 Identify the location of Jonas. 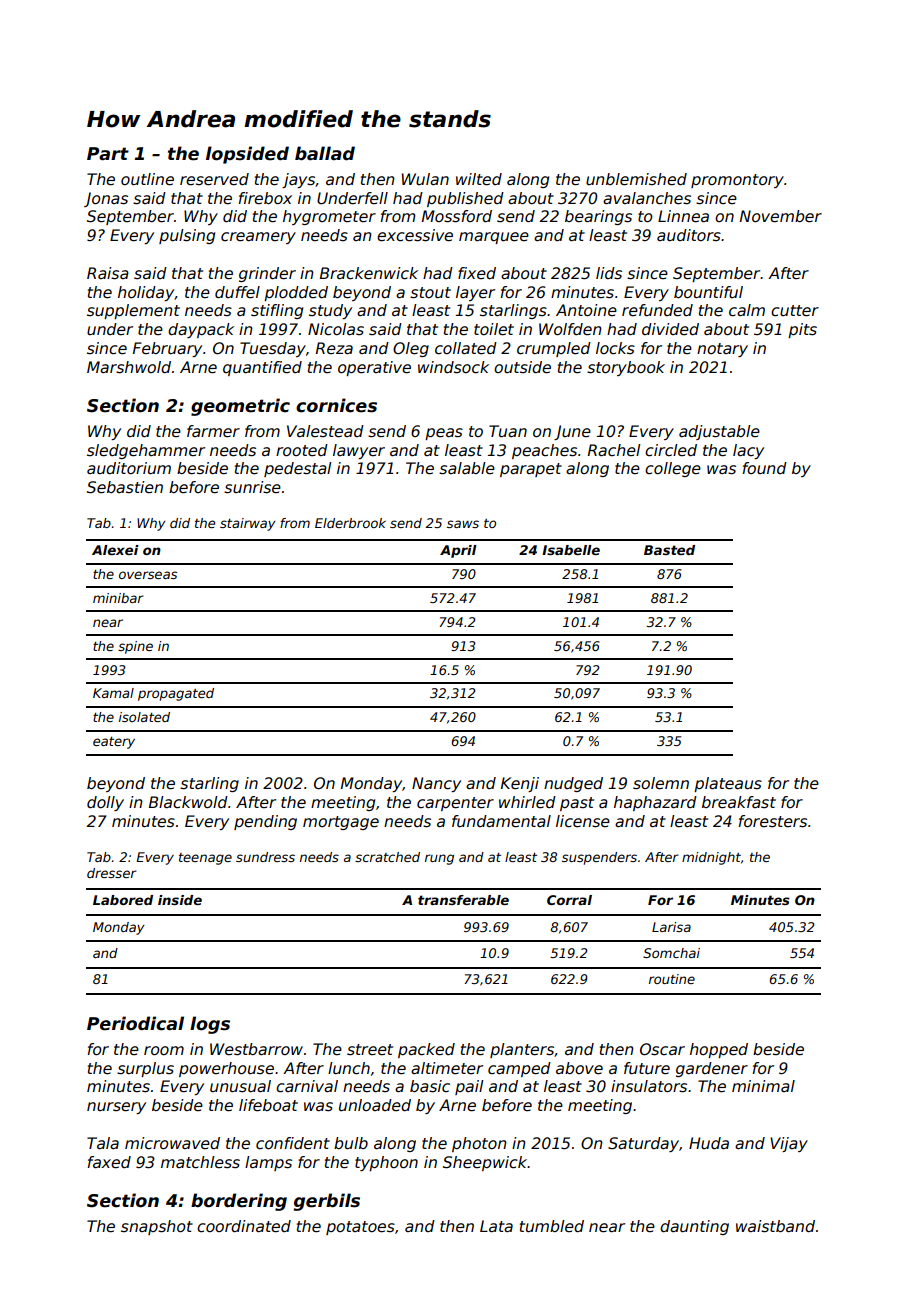
(106, 199).
